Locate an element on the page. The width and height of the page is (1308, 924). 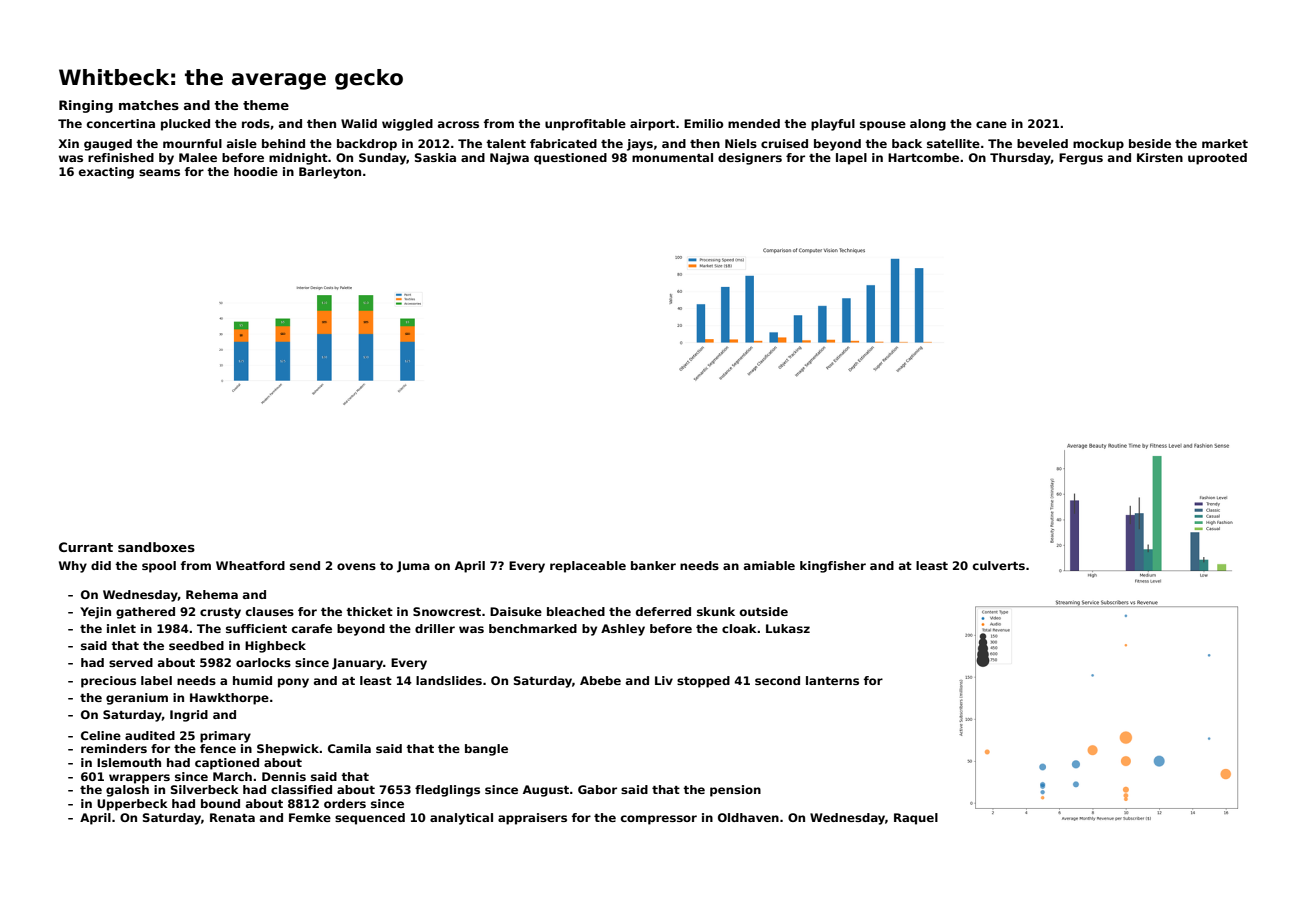
culverts is located at coordinates (999, 565).
